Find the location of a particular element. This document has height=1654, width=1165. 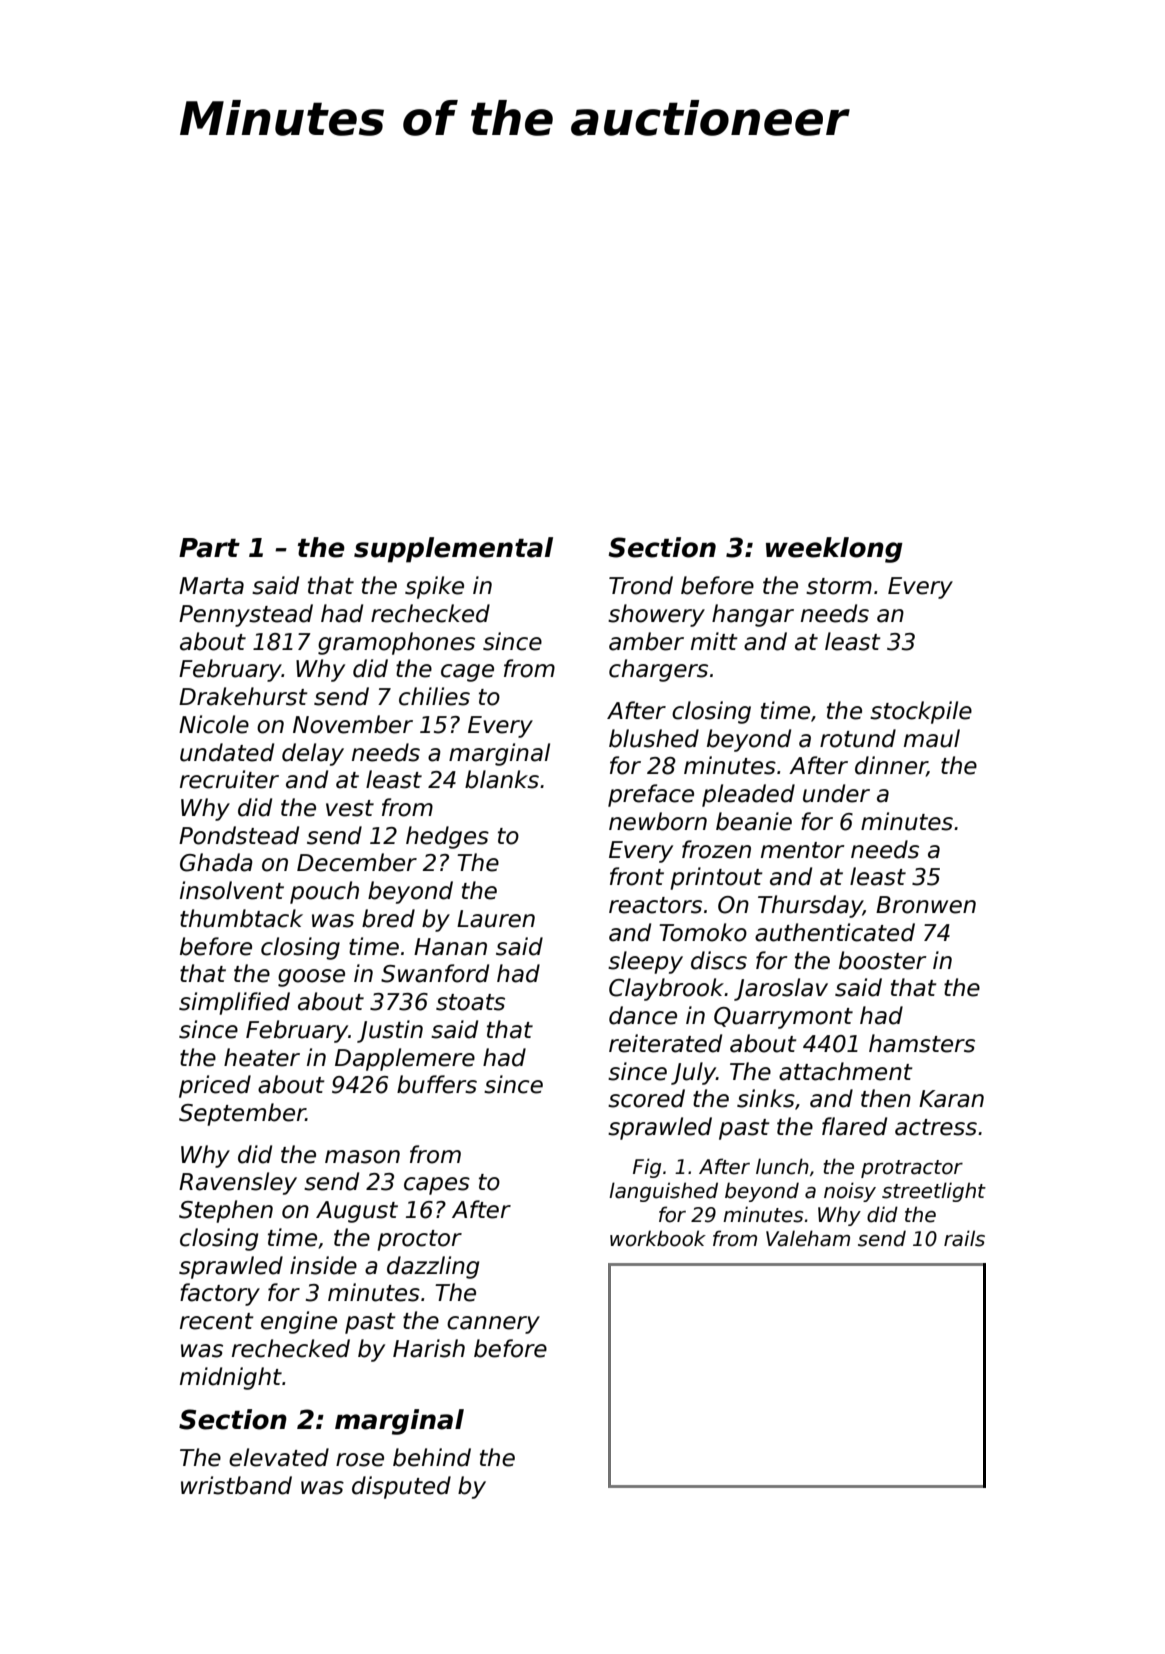

midnight is located at coordinates (231, 1378).
